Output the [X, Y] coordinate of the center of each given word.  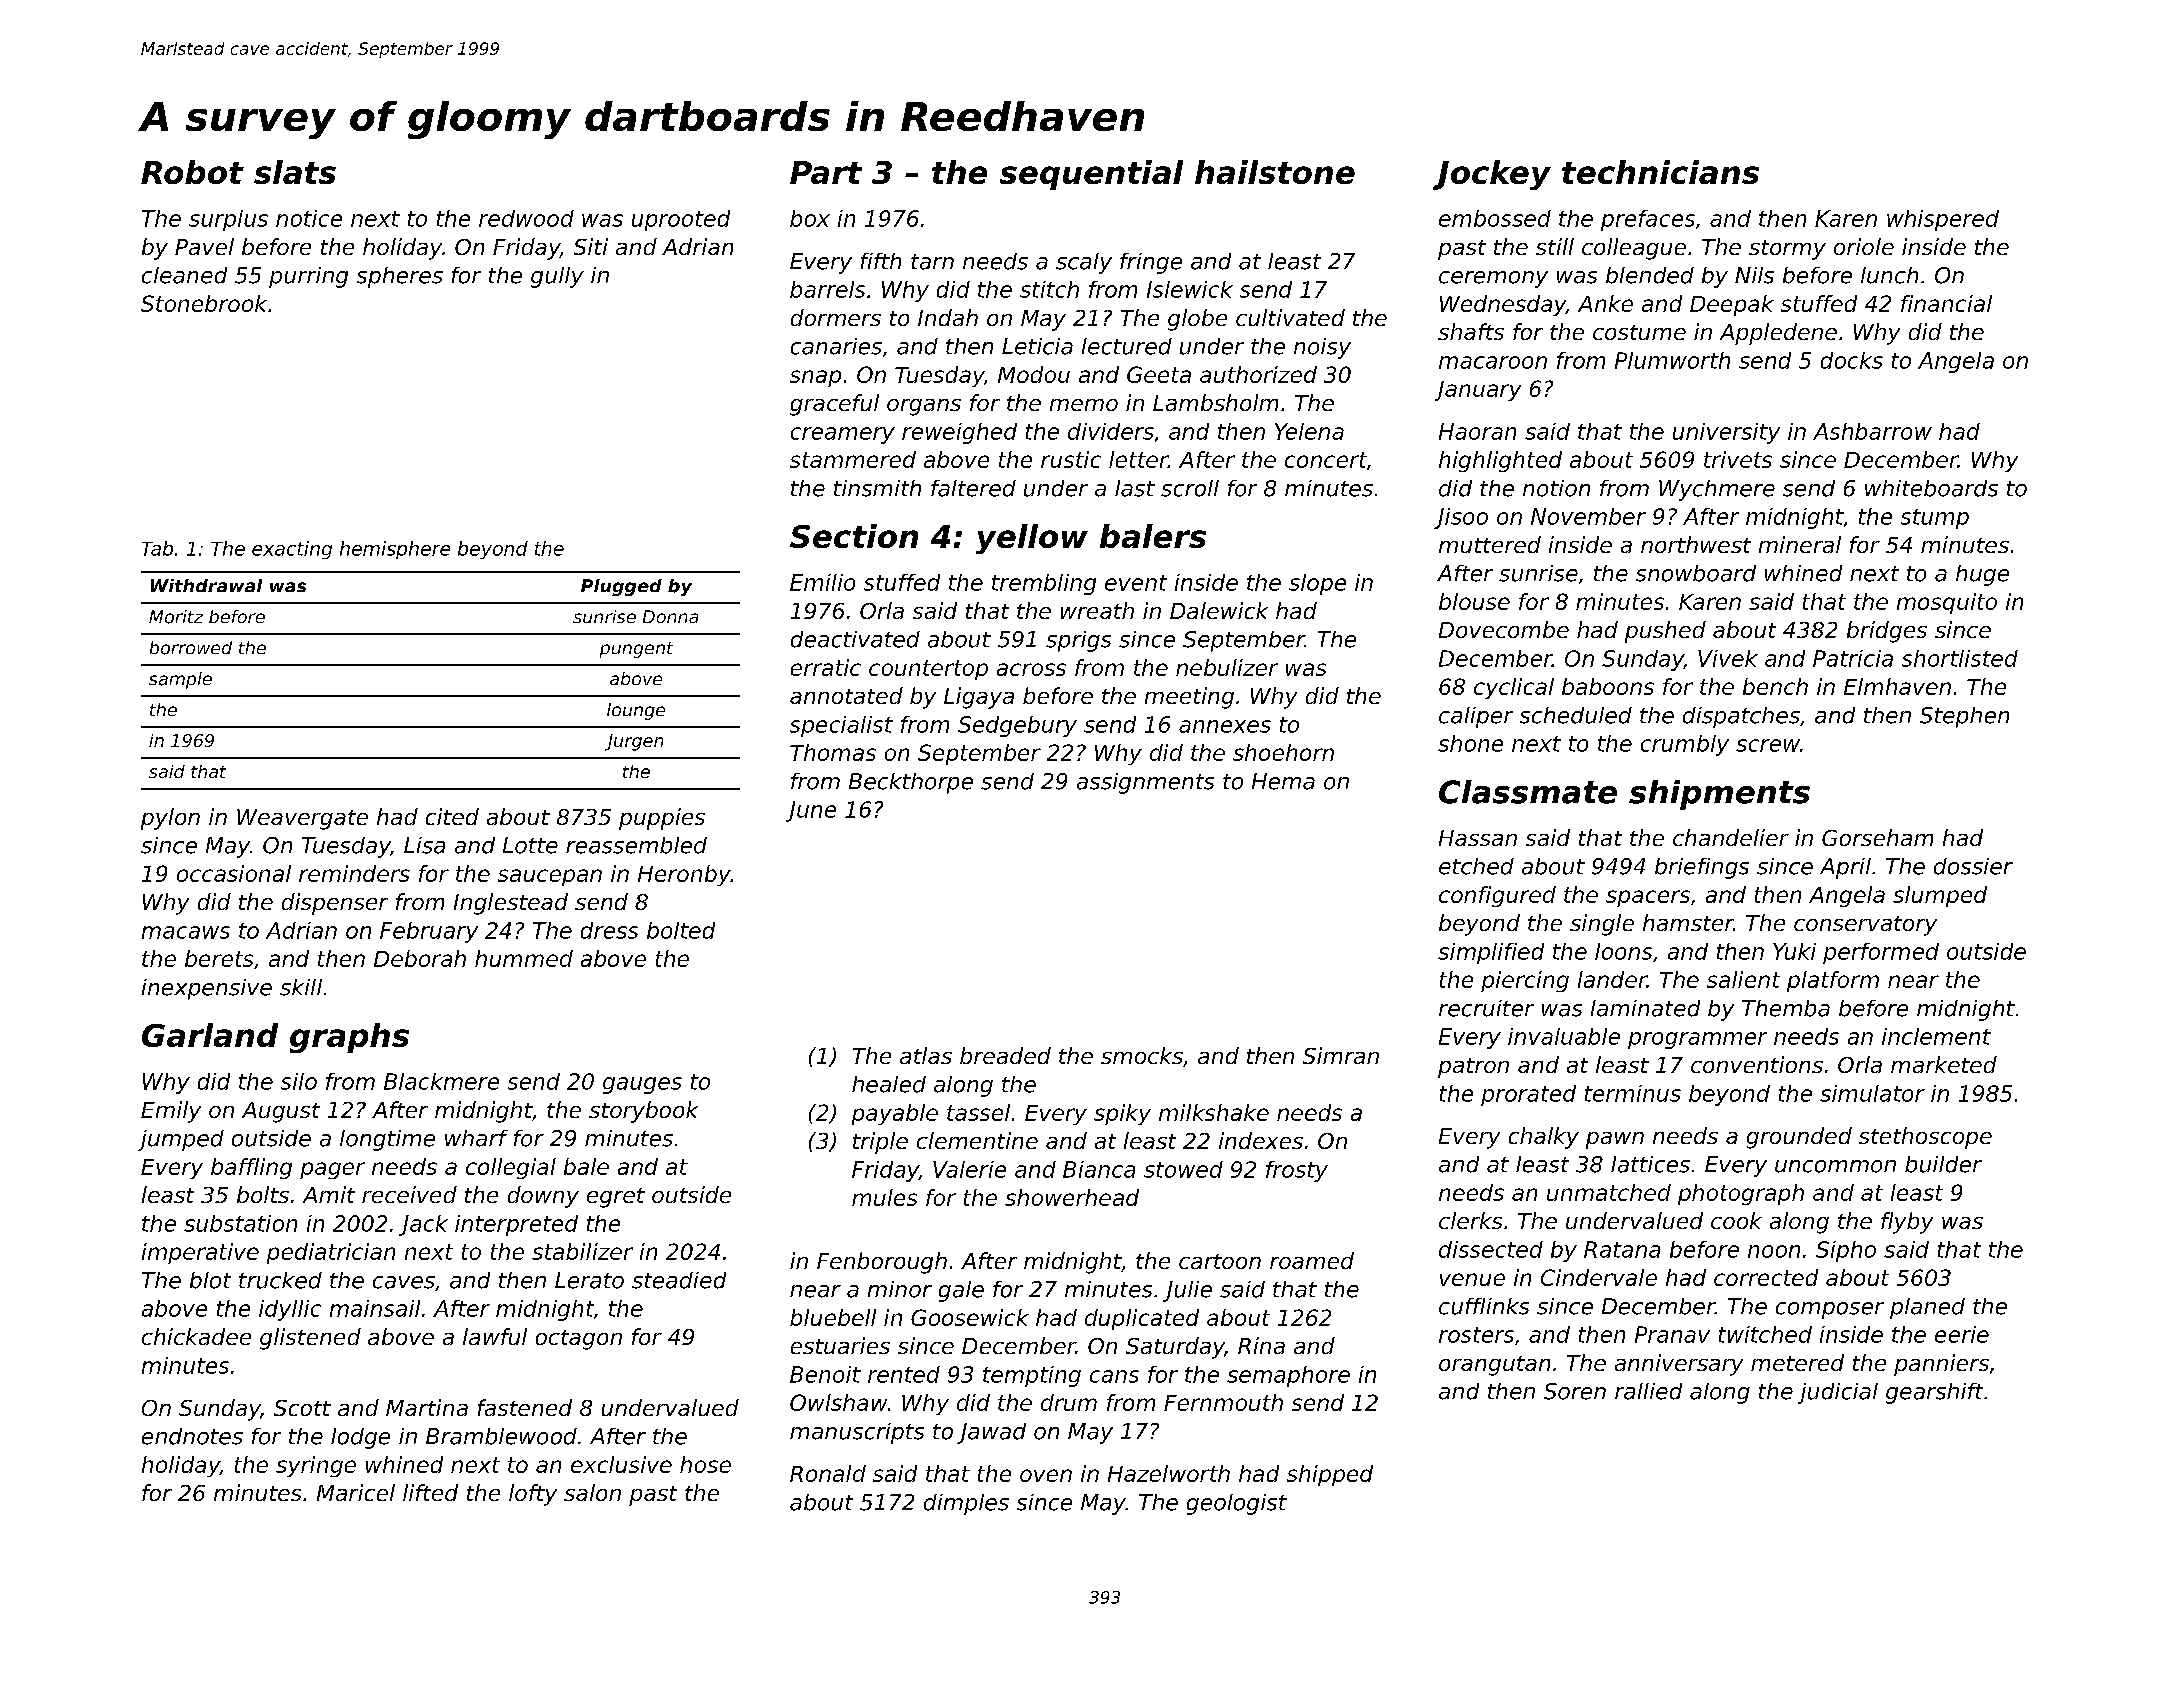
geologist [1237, 1504]
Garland [210, 1035]
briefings [1702, 868]
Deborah [420, 958]
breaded [1005, 1055]
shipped [1330, 1475]
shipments [1719, 795]
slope [1317, 584]
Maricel [356, 1492]
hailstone [1275, 172]
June [811, 811]
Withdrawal [206, 585]
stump [1935, 519]
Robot [192, 172]
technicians [1660, 172]
